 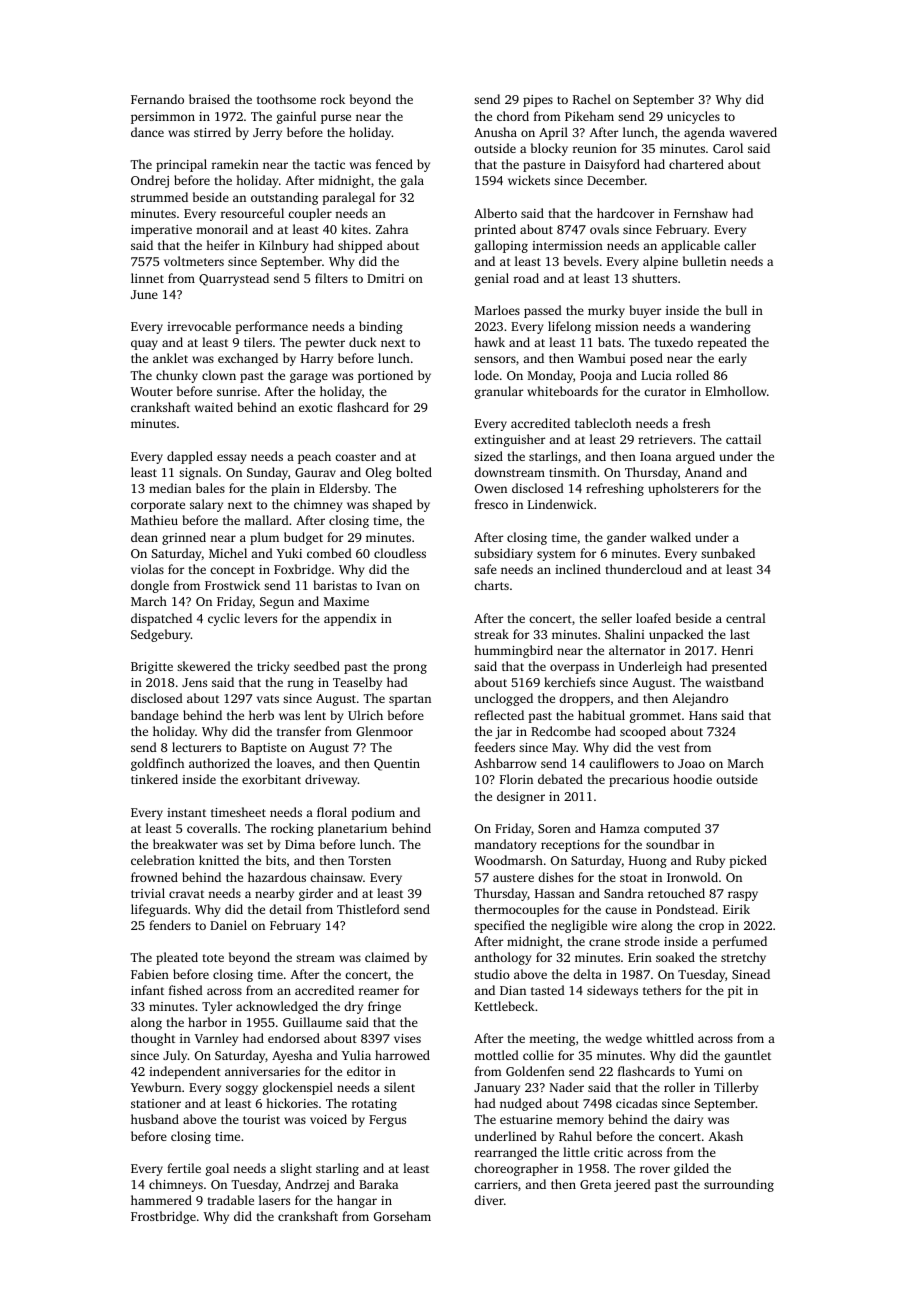 What do you see at coordinates (491, 488) in the image?
I see `Owen` at bounding box center [491, 488].
